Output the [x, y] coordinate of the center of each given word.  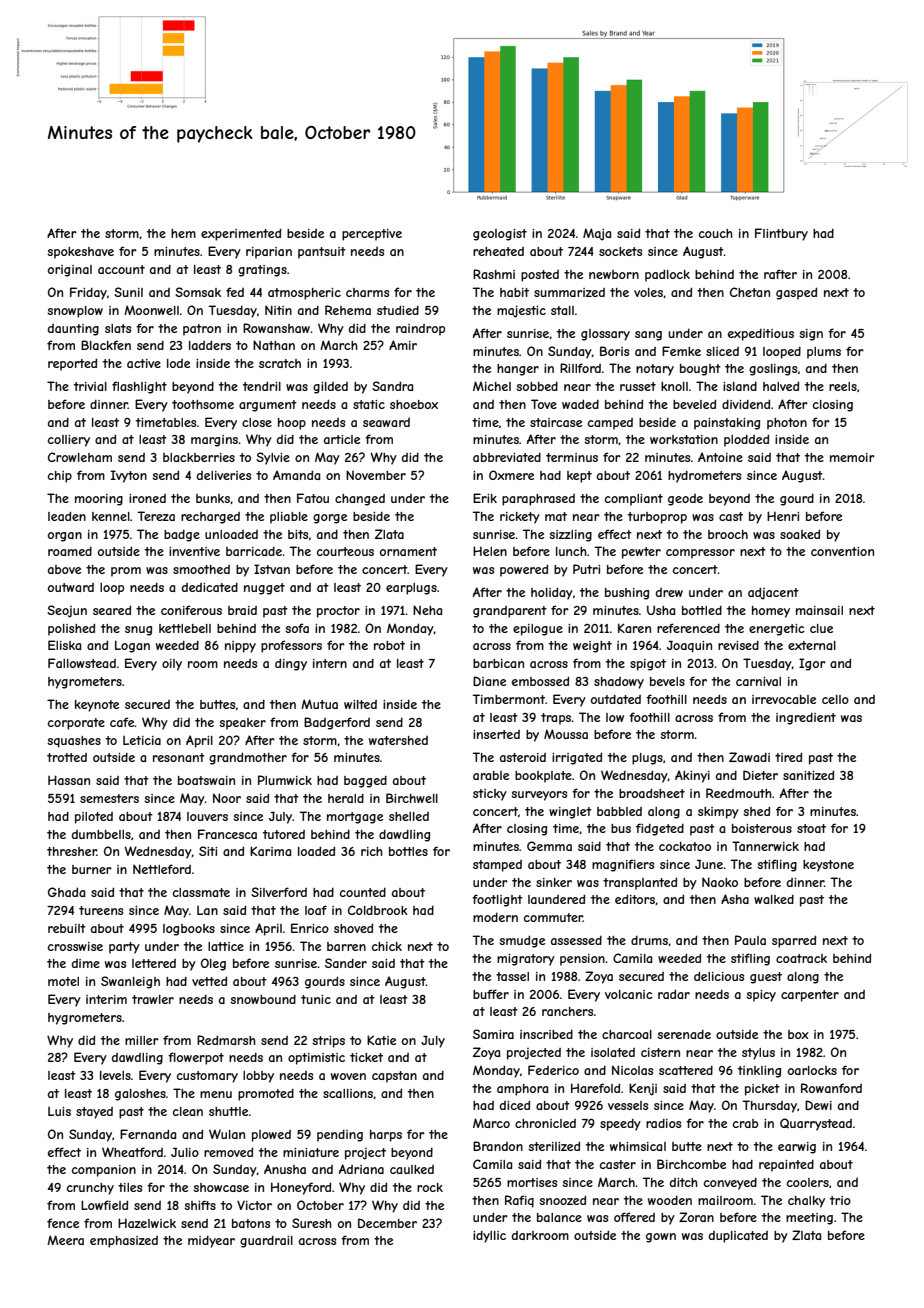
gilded [330, 388]
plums [824, 353]
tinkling [759, 1072]
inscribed [546, 1034]
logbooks [189, 930]
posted [540, 276]
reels [843, 386]
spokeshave [80, 253]
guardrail [266, 1242]
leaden [67, 516]
